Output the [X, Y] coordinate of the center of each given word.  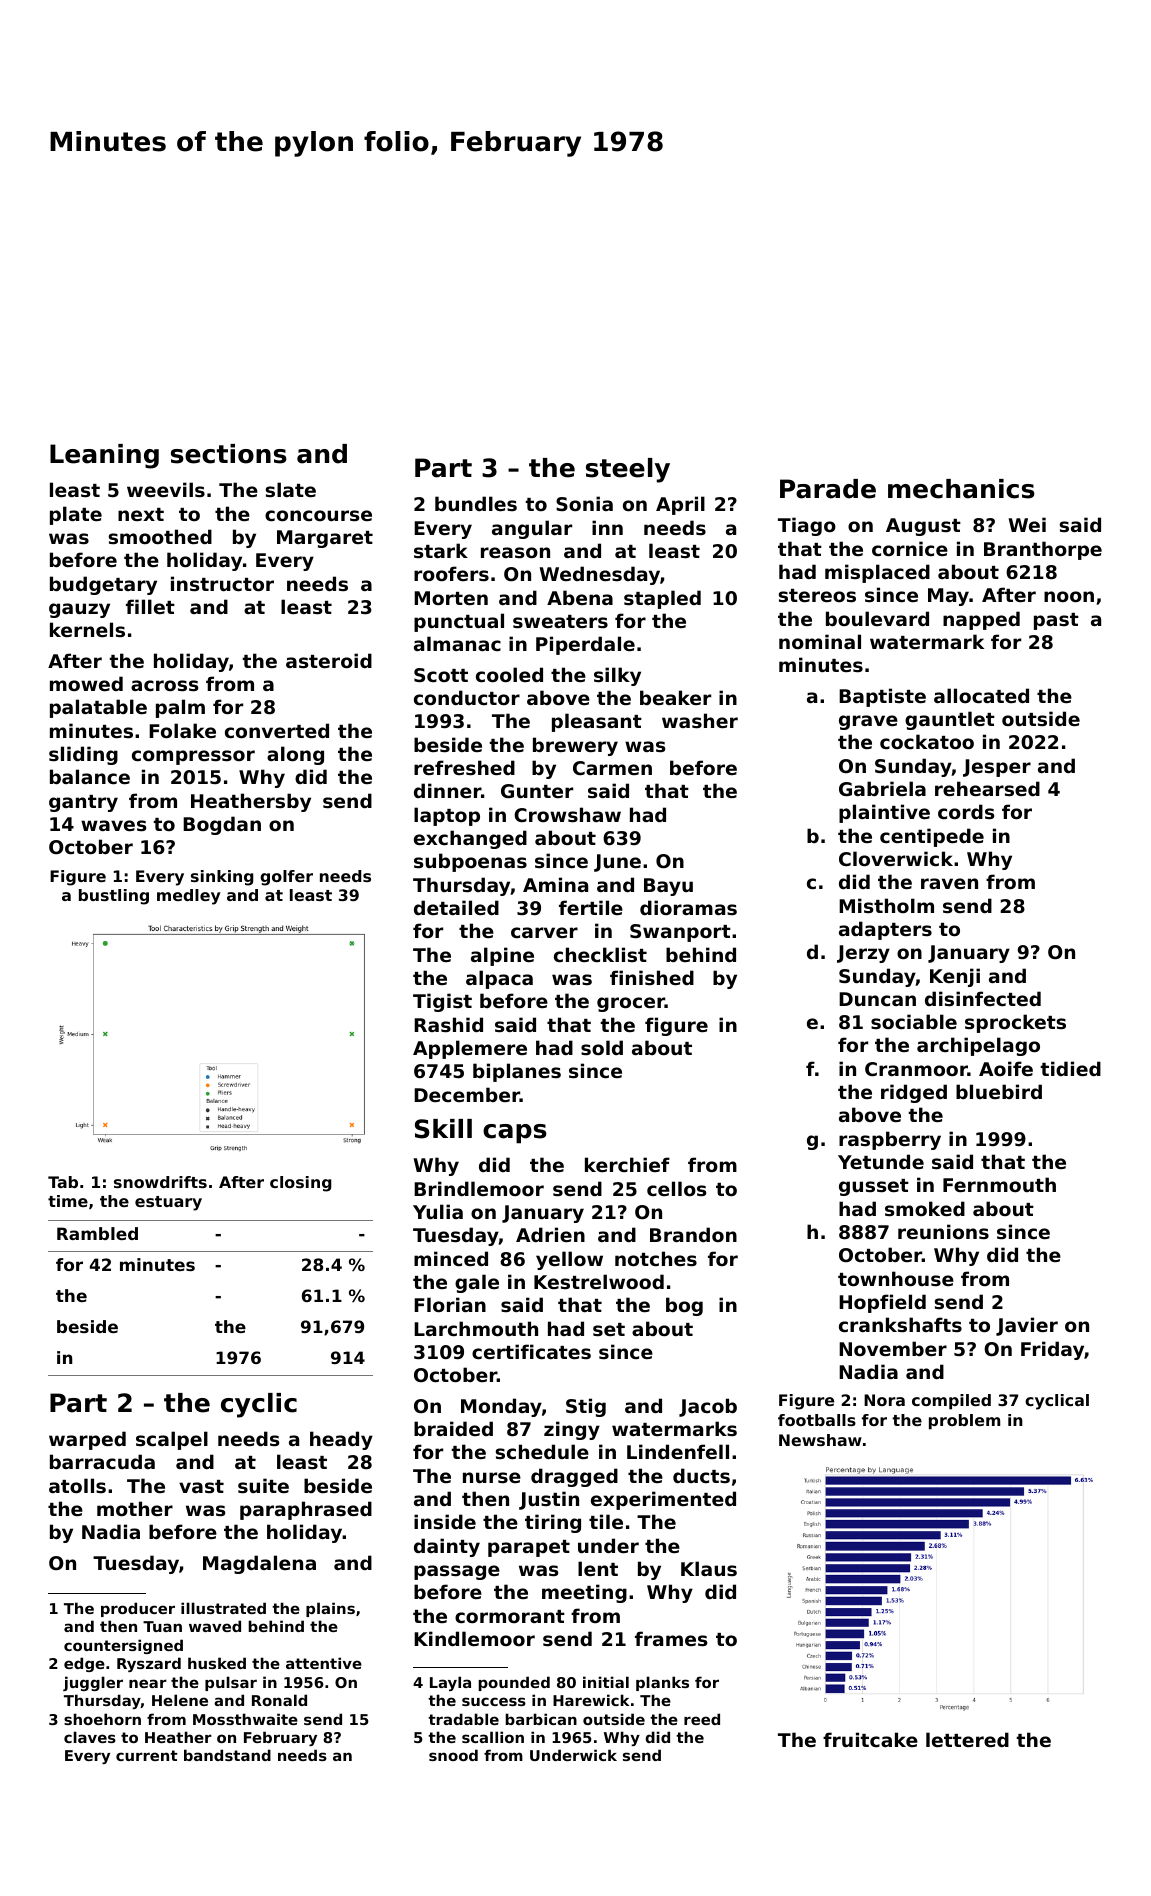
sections [229, 454]
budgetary [103, 585]
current [147, 1755]
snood [453, 1755]
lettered [967, 1739]
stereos [817, 596]
